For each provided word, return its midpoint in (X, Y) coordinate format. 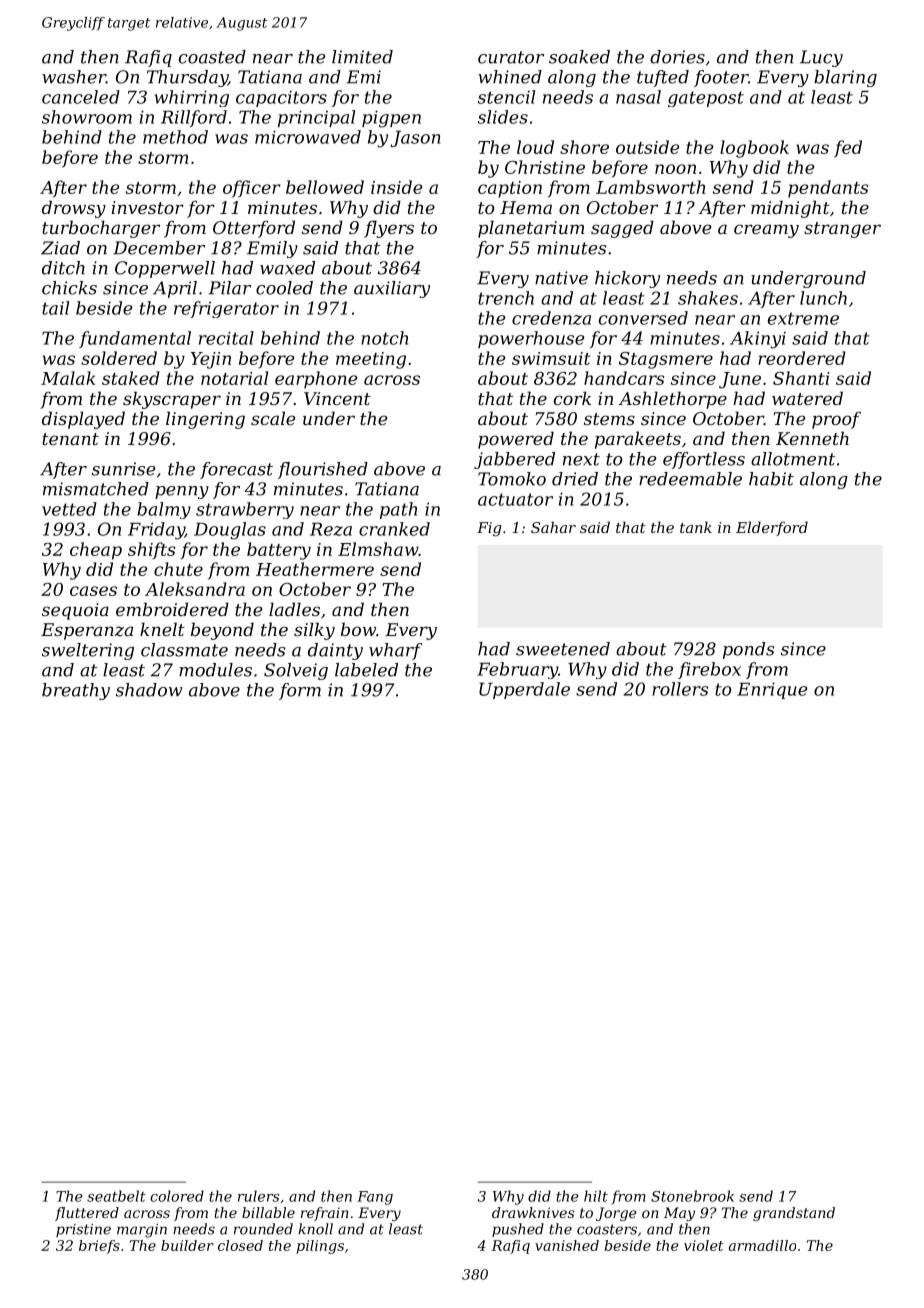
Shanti (801, 378)
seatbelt (116, 1196)
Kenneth (812, 438)
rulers (258, 1196)
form (300, 691)
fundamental (135, 339)
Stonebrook (692, 1196)
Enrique (772, 690)
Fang (375, 1198)
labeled (366, 670)
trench (506, 298)
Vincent (337, 398)
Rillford (194, 118)
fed (848, 149)
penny (182, 492)
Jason (415, 138)
